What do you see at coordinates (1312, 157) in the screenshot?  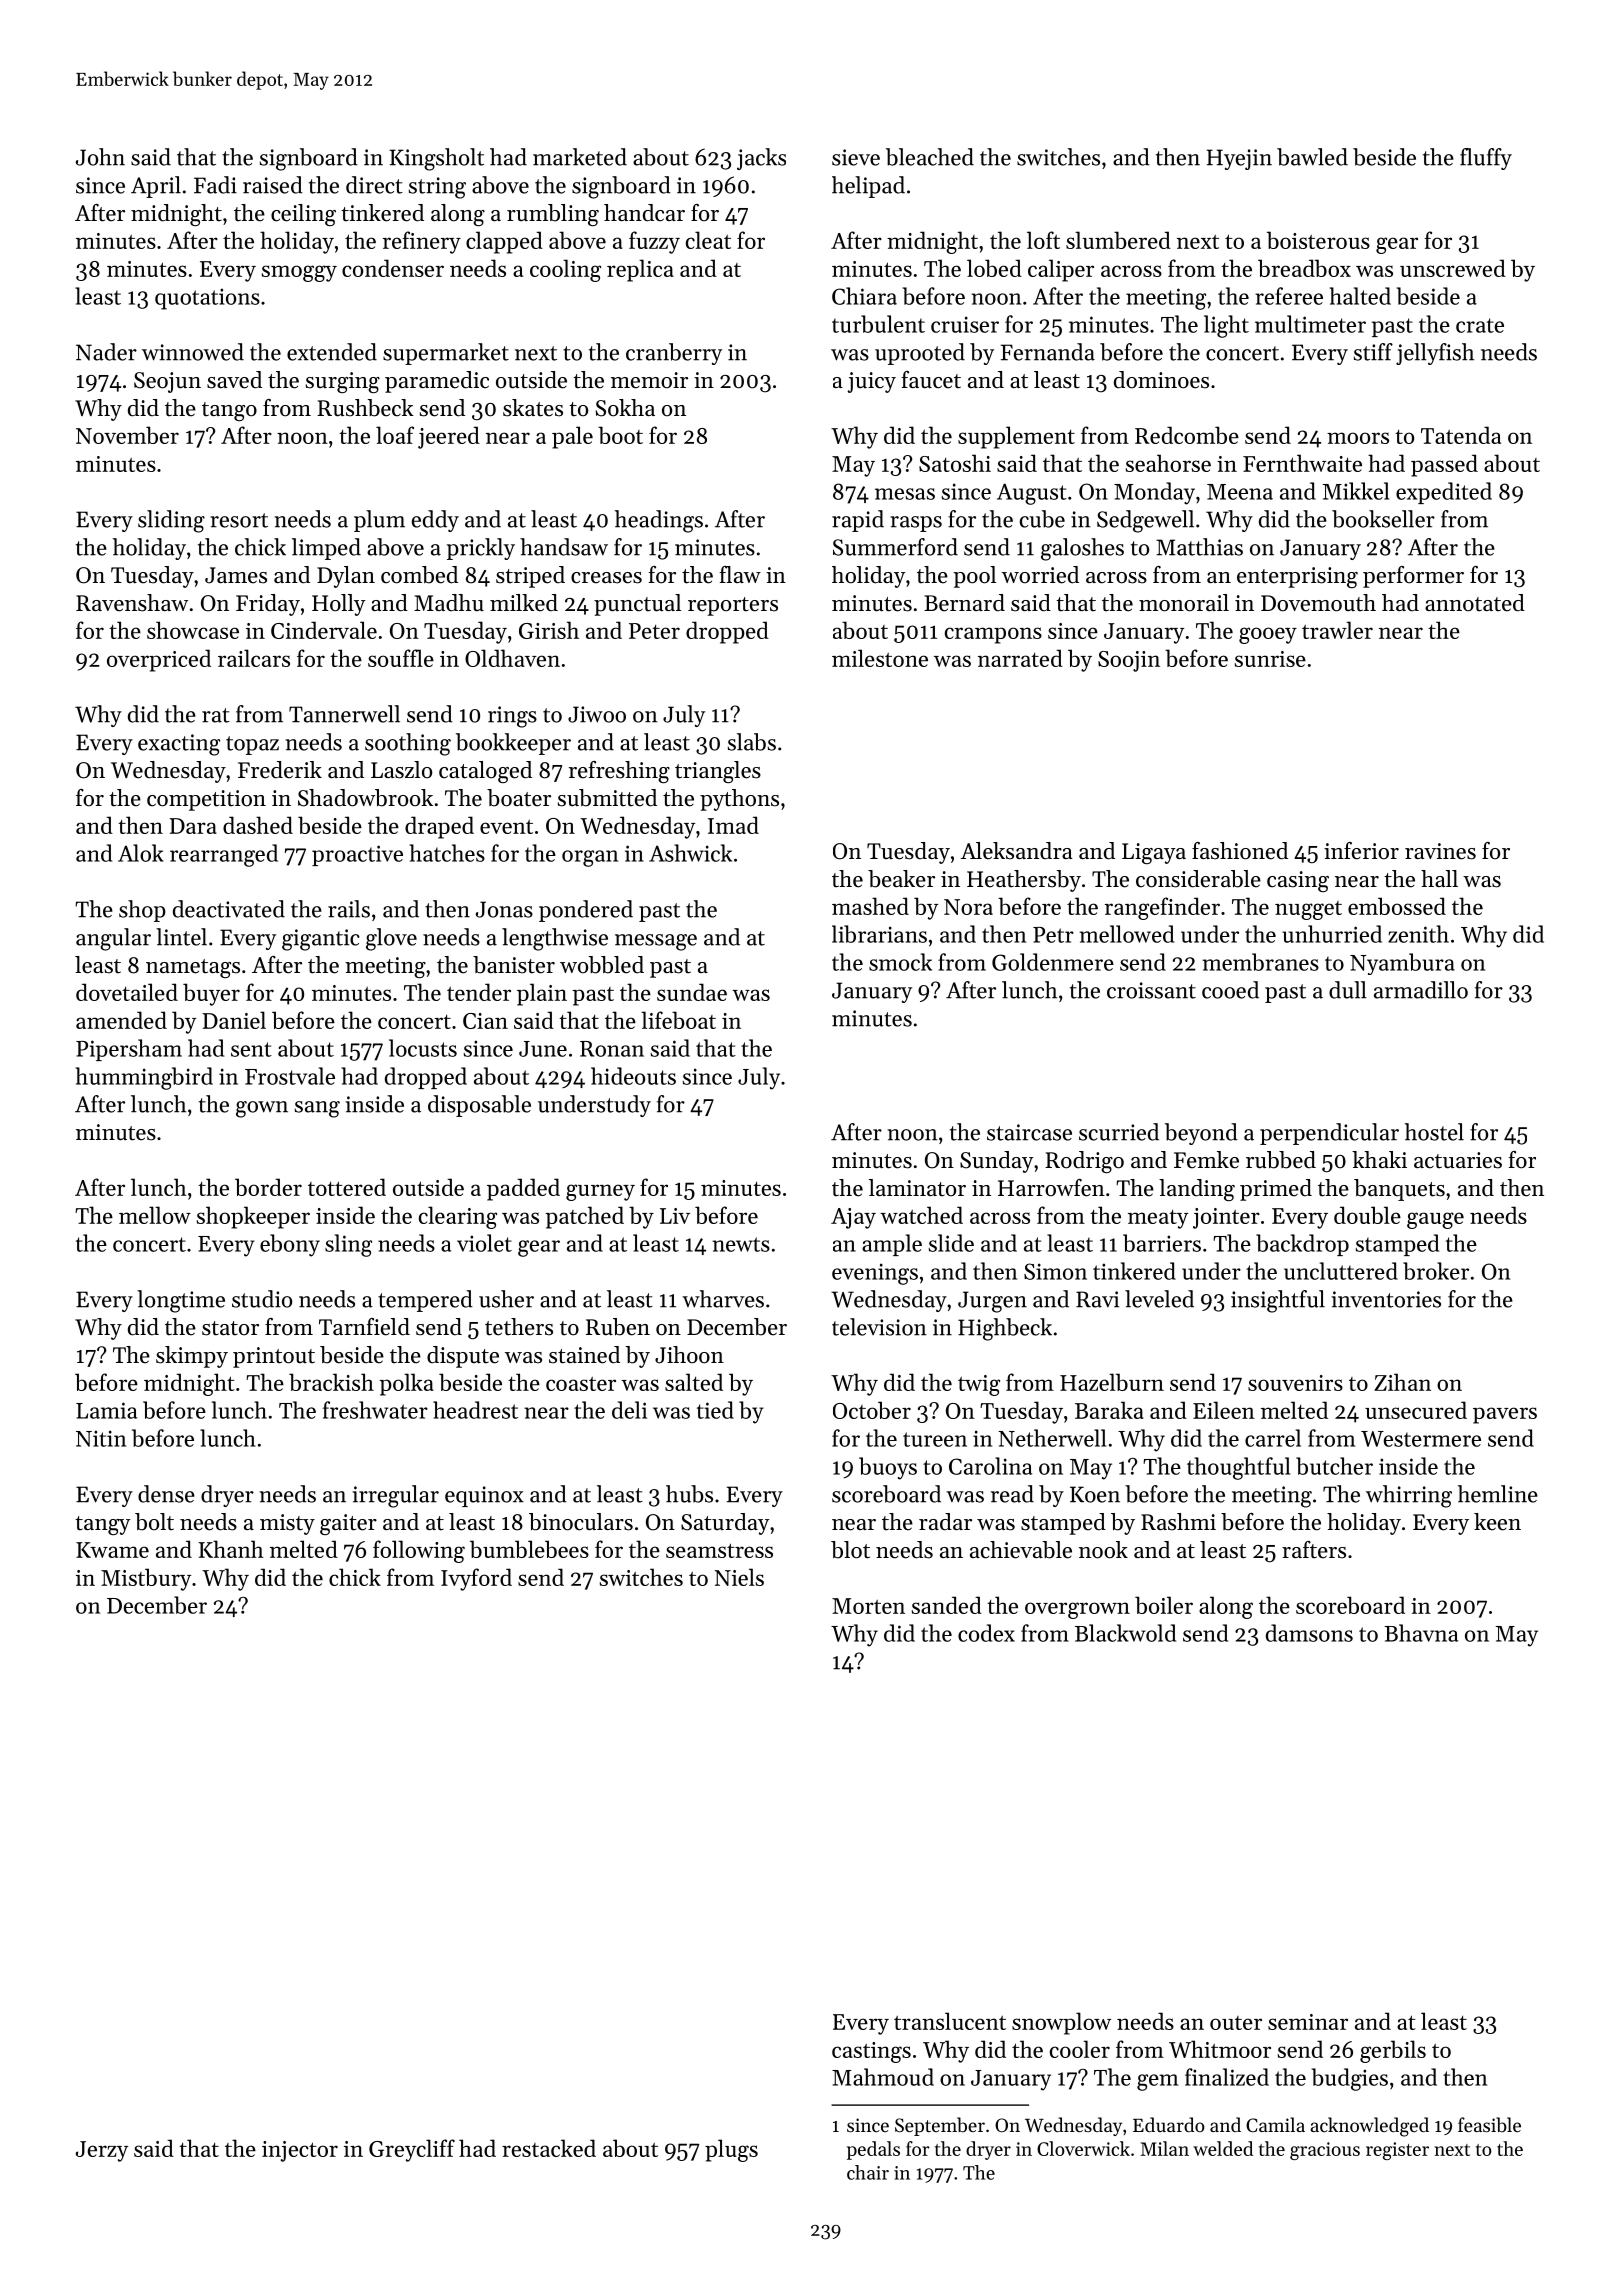 I see `bawled` at bounding box center [1312, 157].
